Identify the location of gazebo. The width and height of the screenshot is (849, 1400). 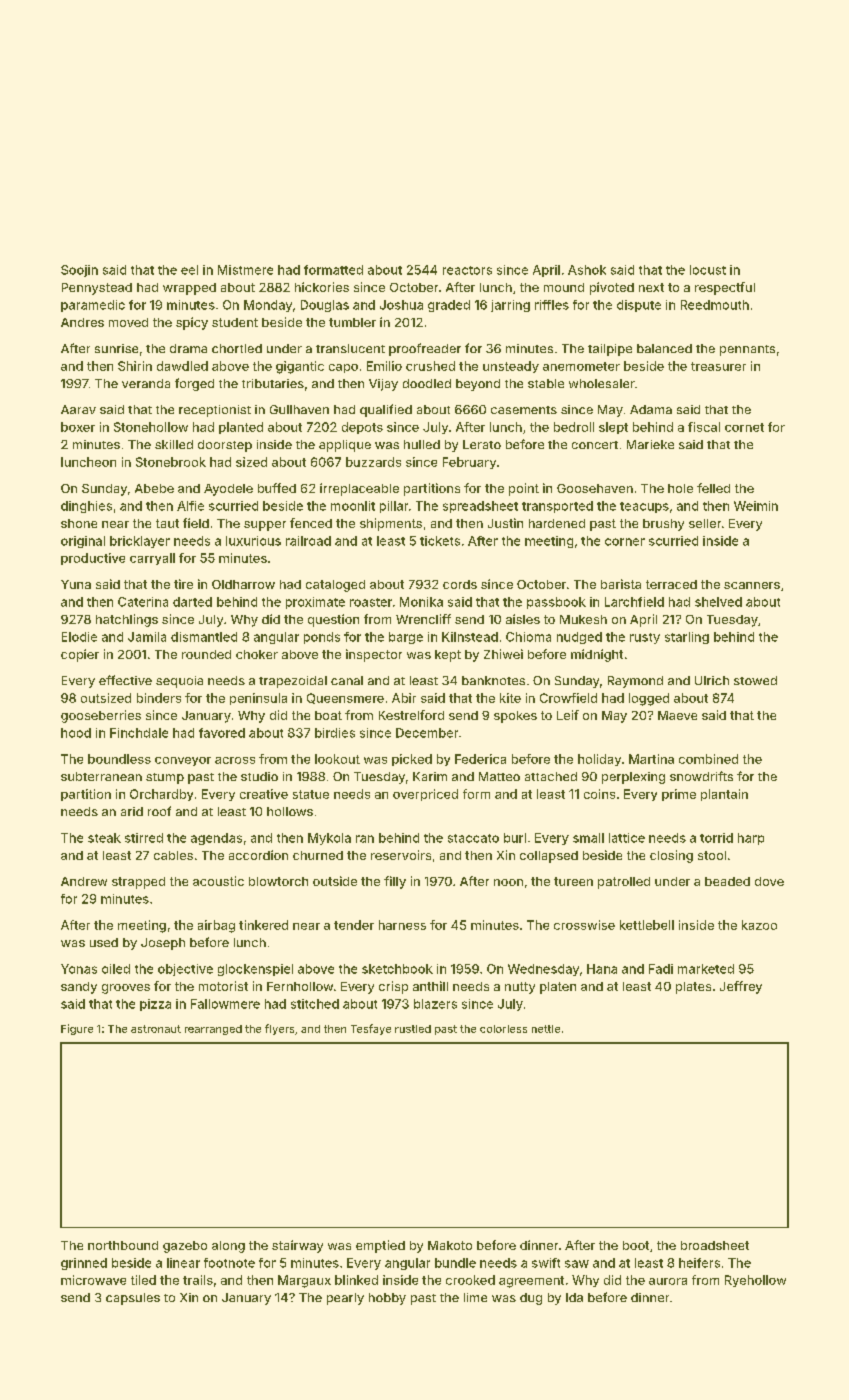
(185, 1247).
